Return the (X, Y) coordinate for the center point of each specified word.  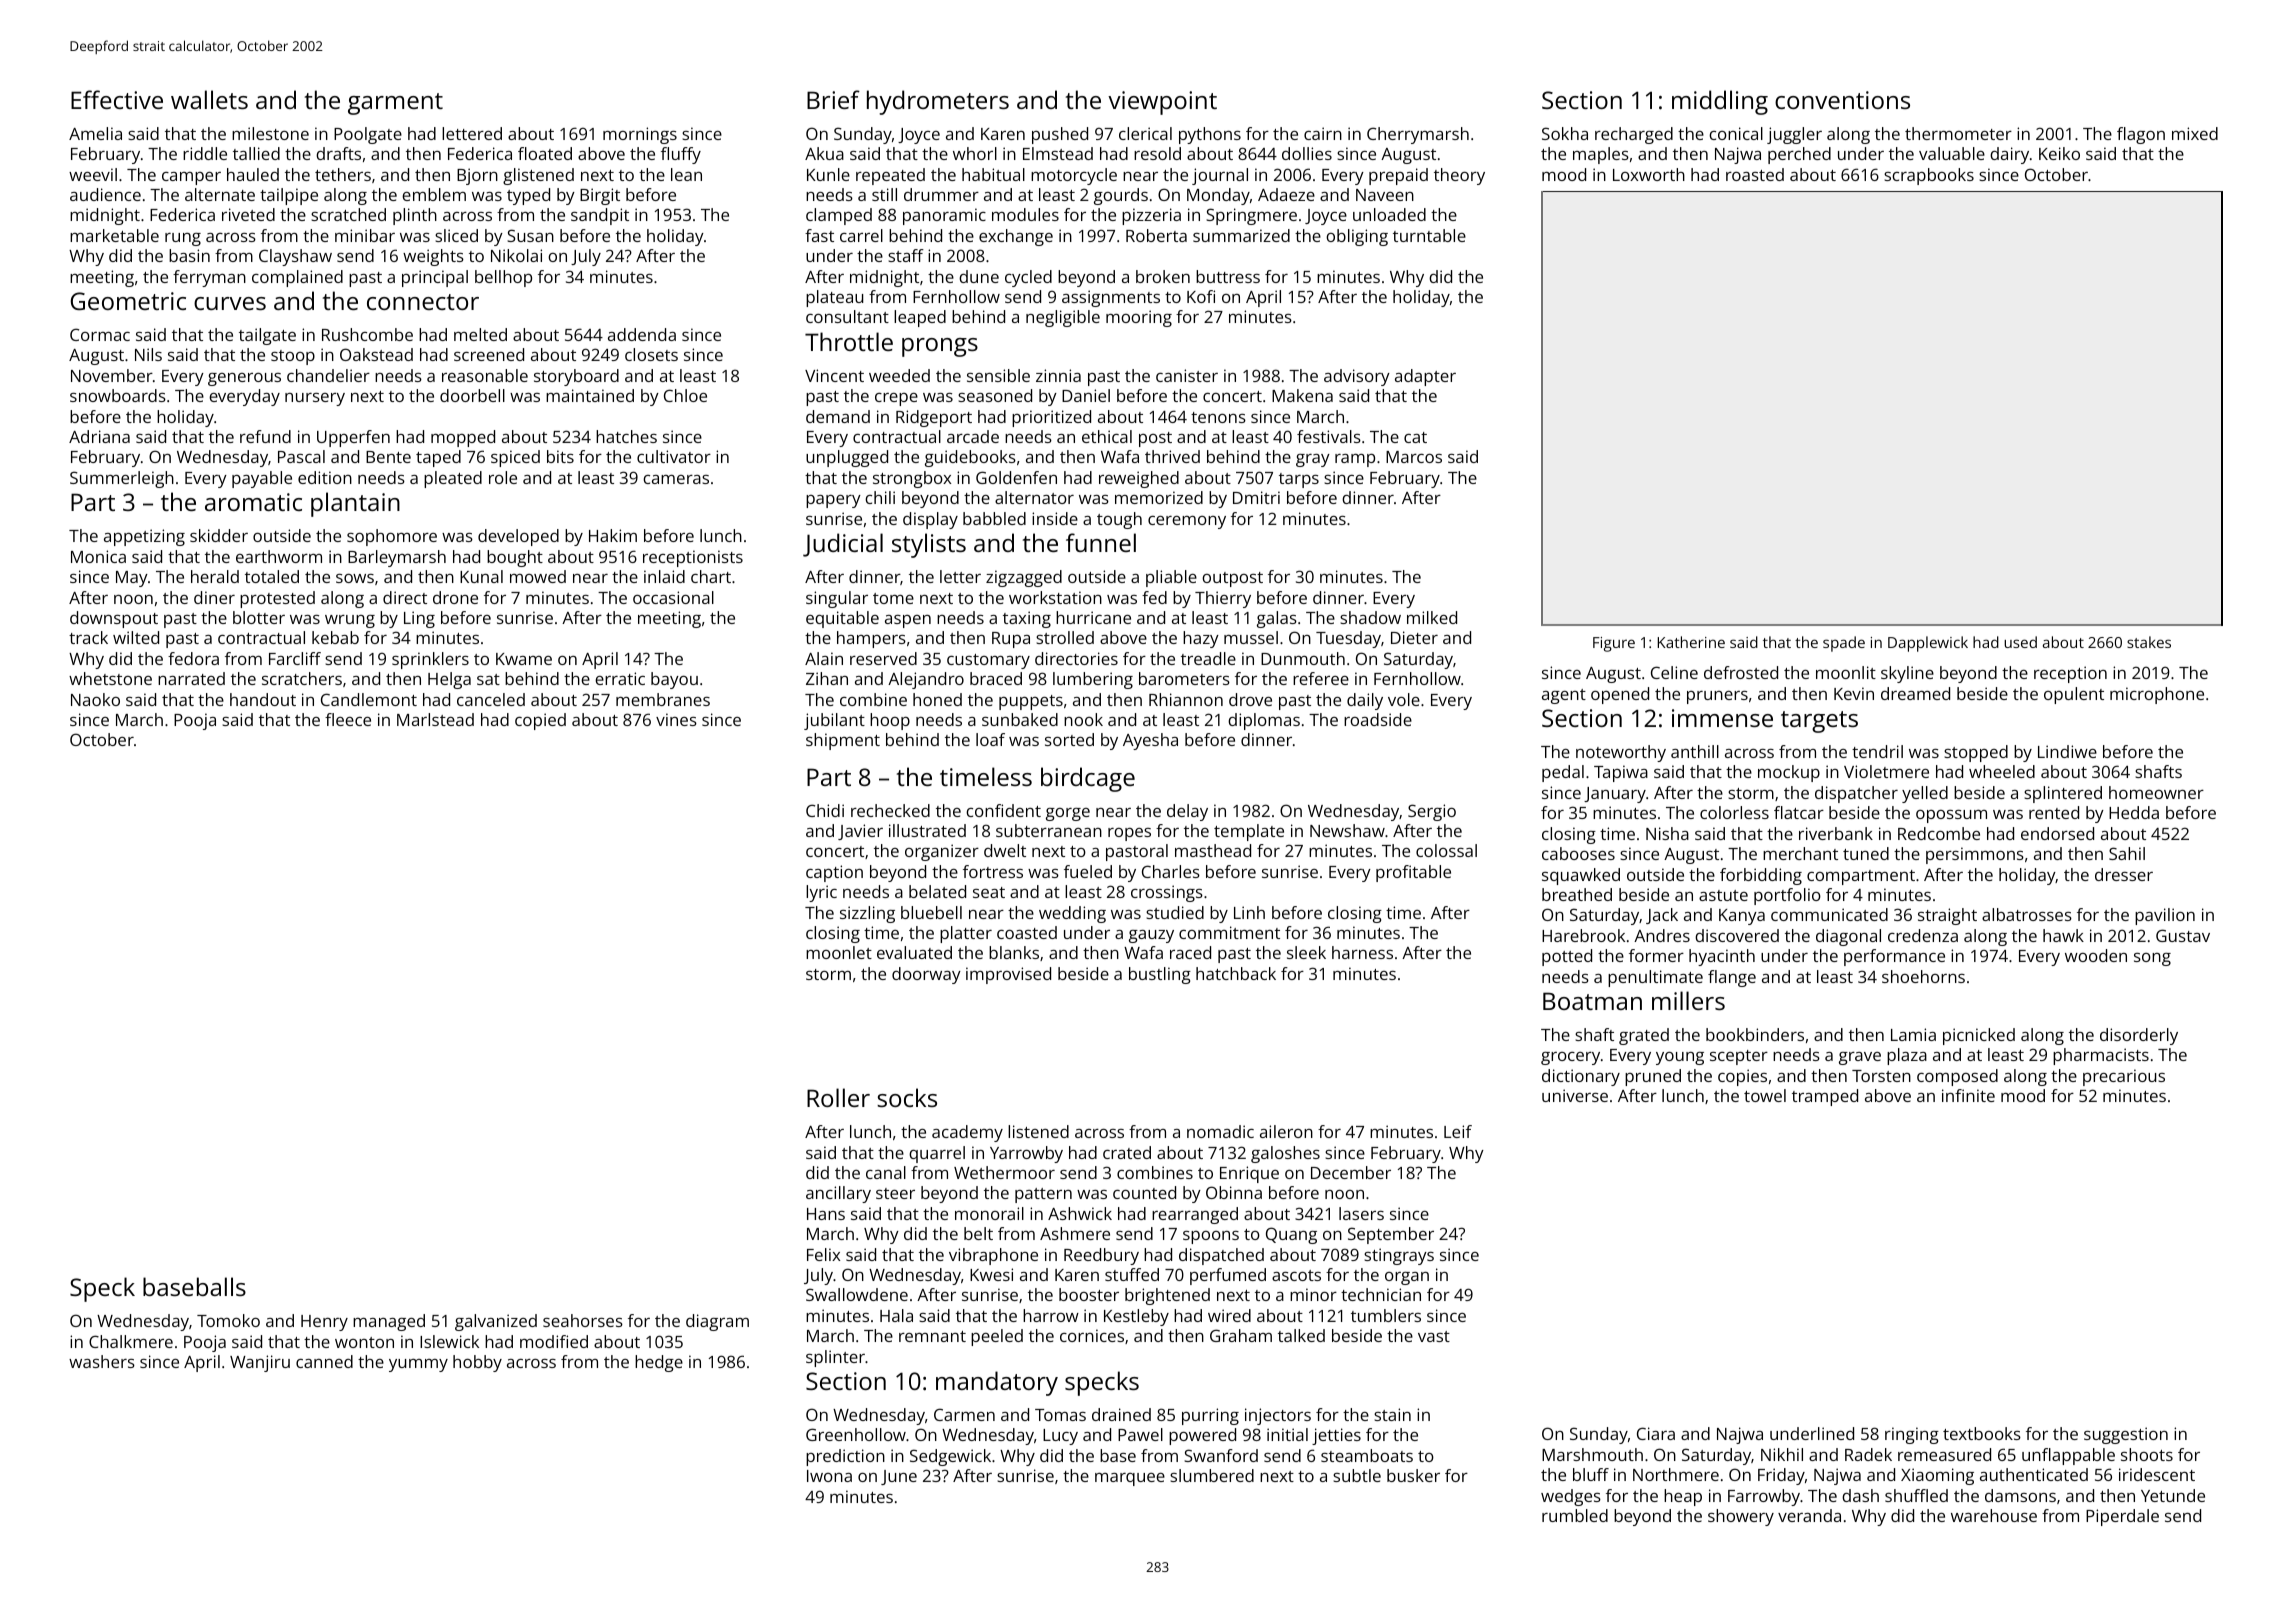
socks (907, 1097)
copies (1742, 1077)
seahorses (583, 1320)
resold (1157, 153)
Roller (838, 1097)
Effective (117, 99)
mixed (2195, 133)
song (2152, 959)
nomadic (1220, 1131)
